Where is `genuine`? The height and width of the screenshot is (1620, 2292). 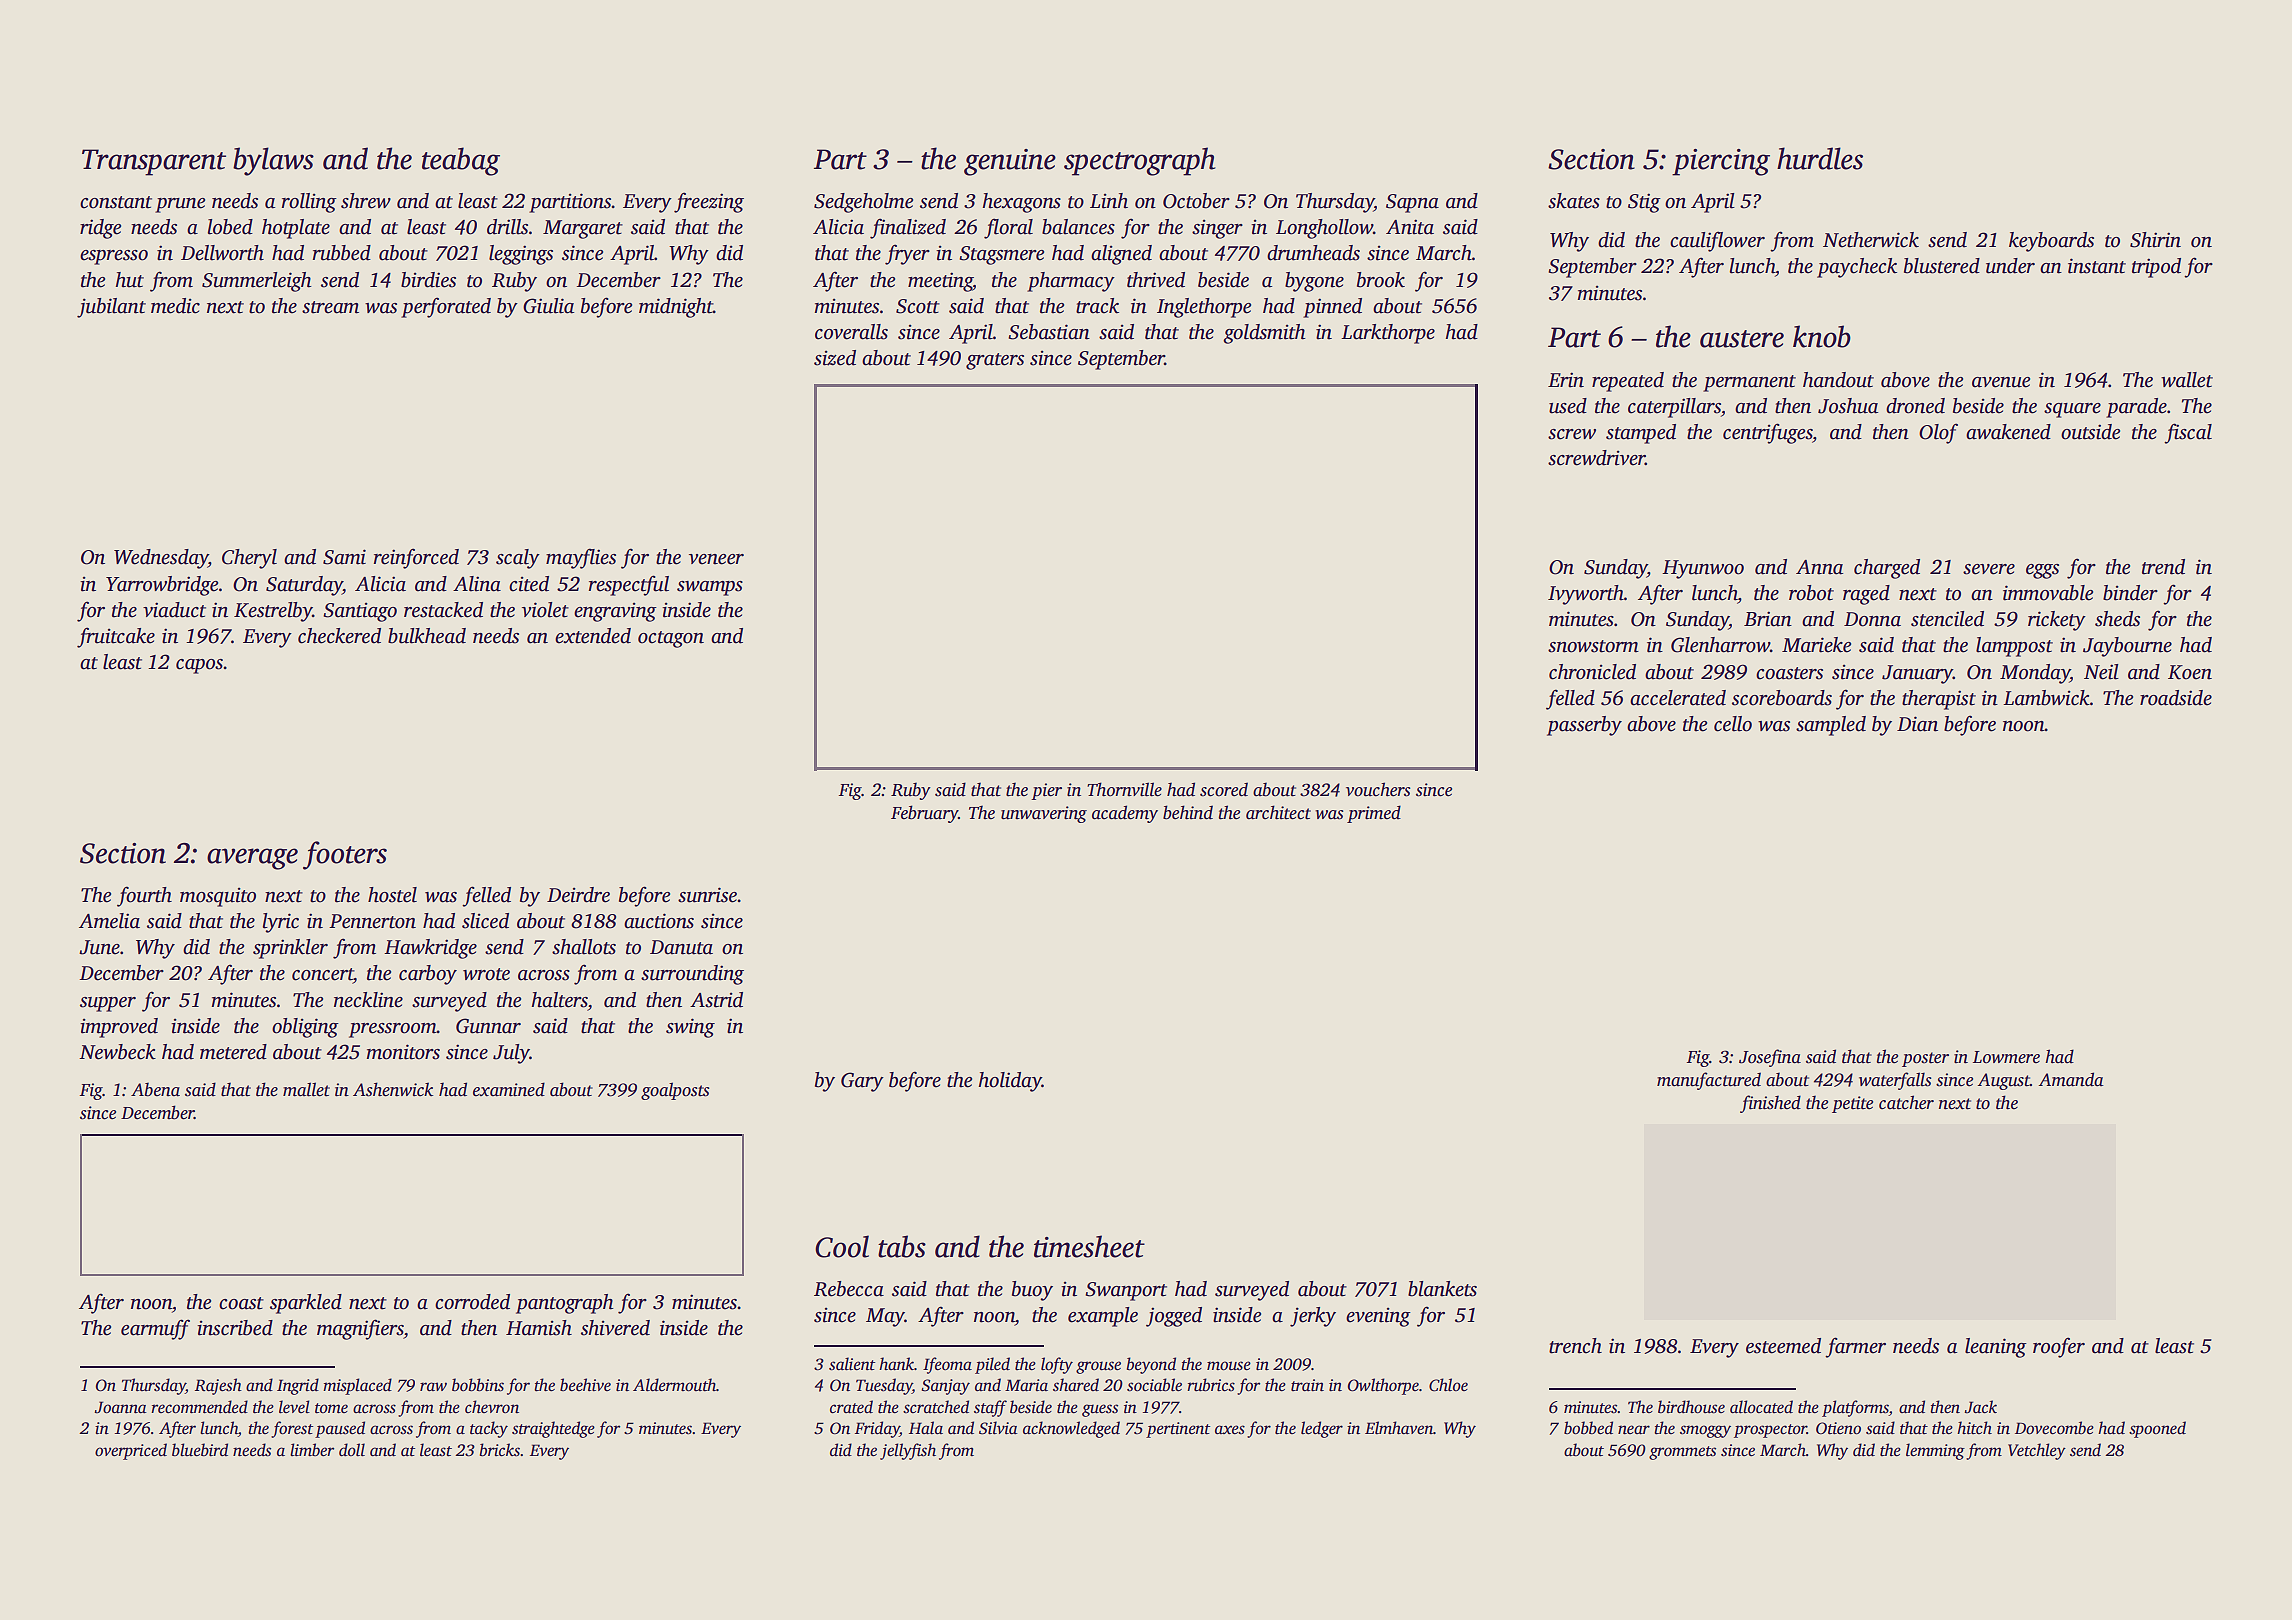
genuine is located at coordinates (1010, 162).
